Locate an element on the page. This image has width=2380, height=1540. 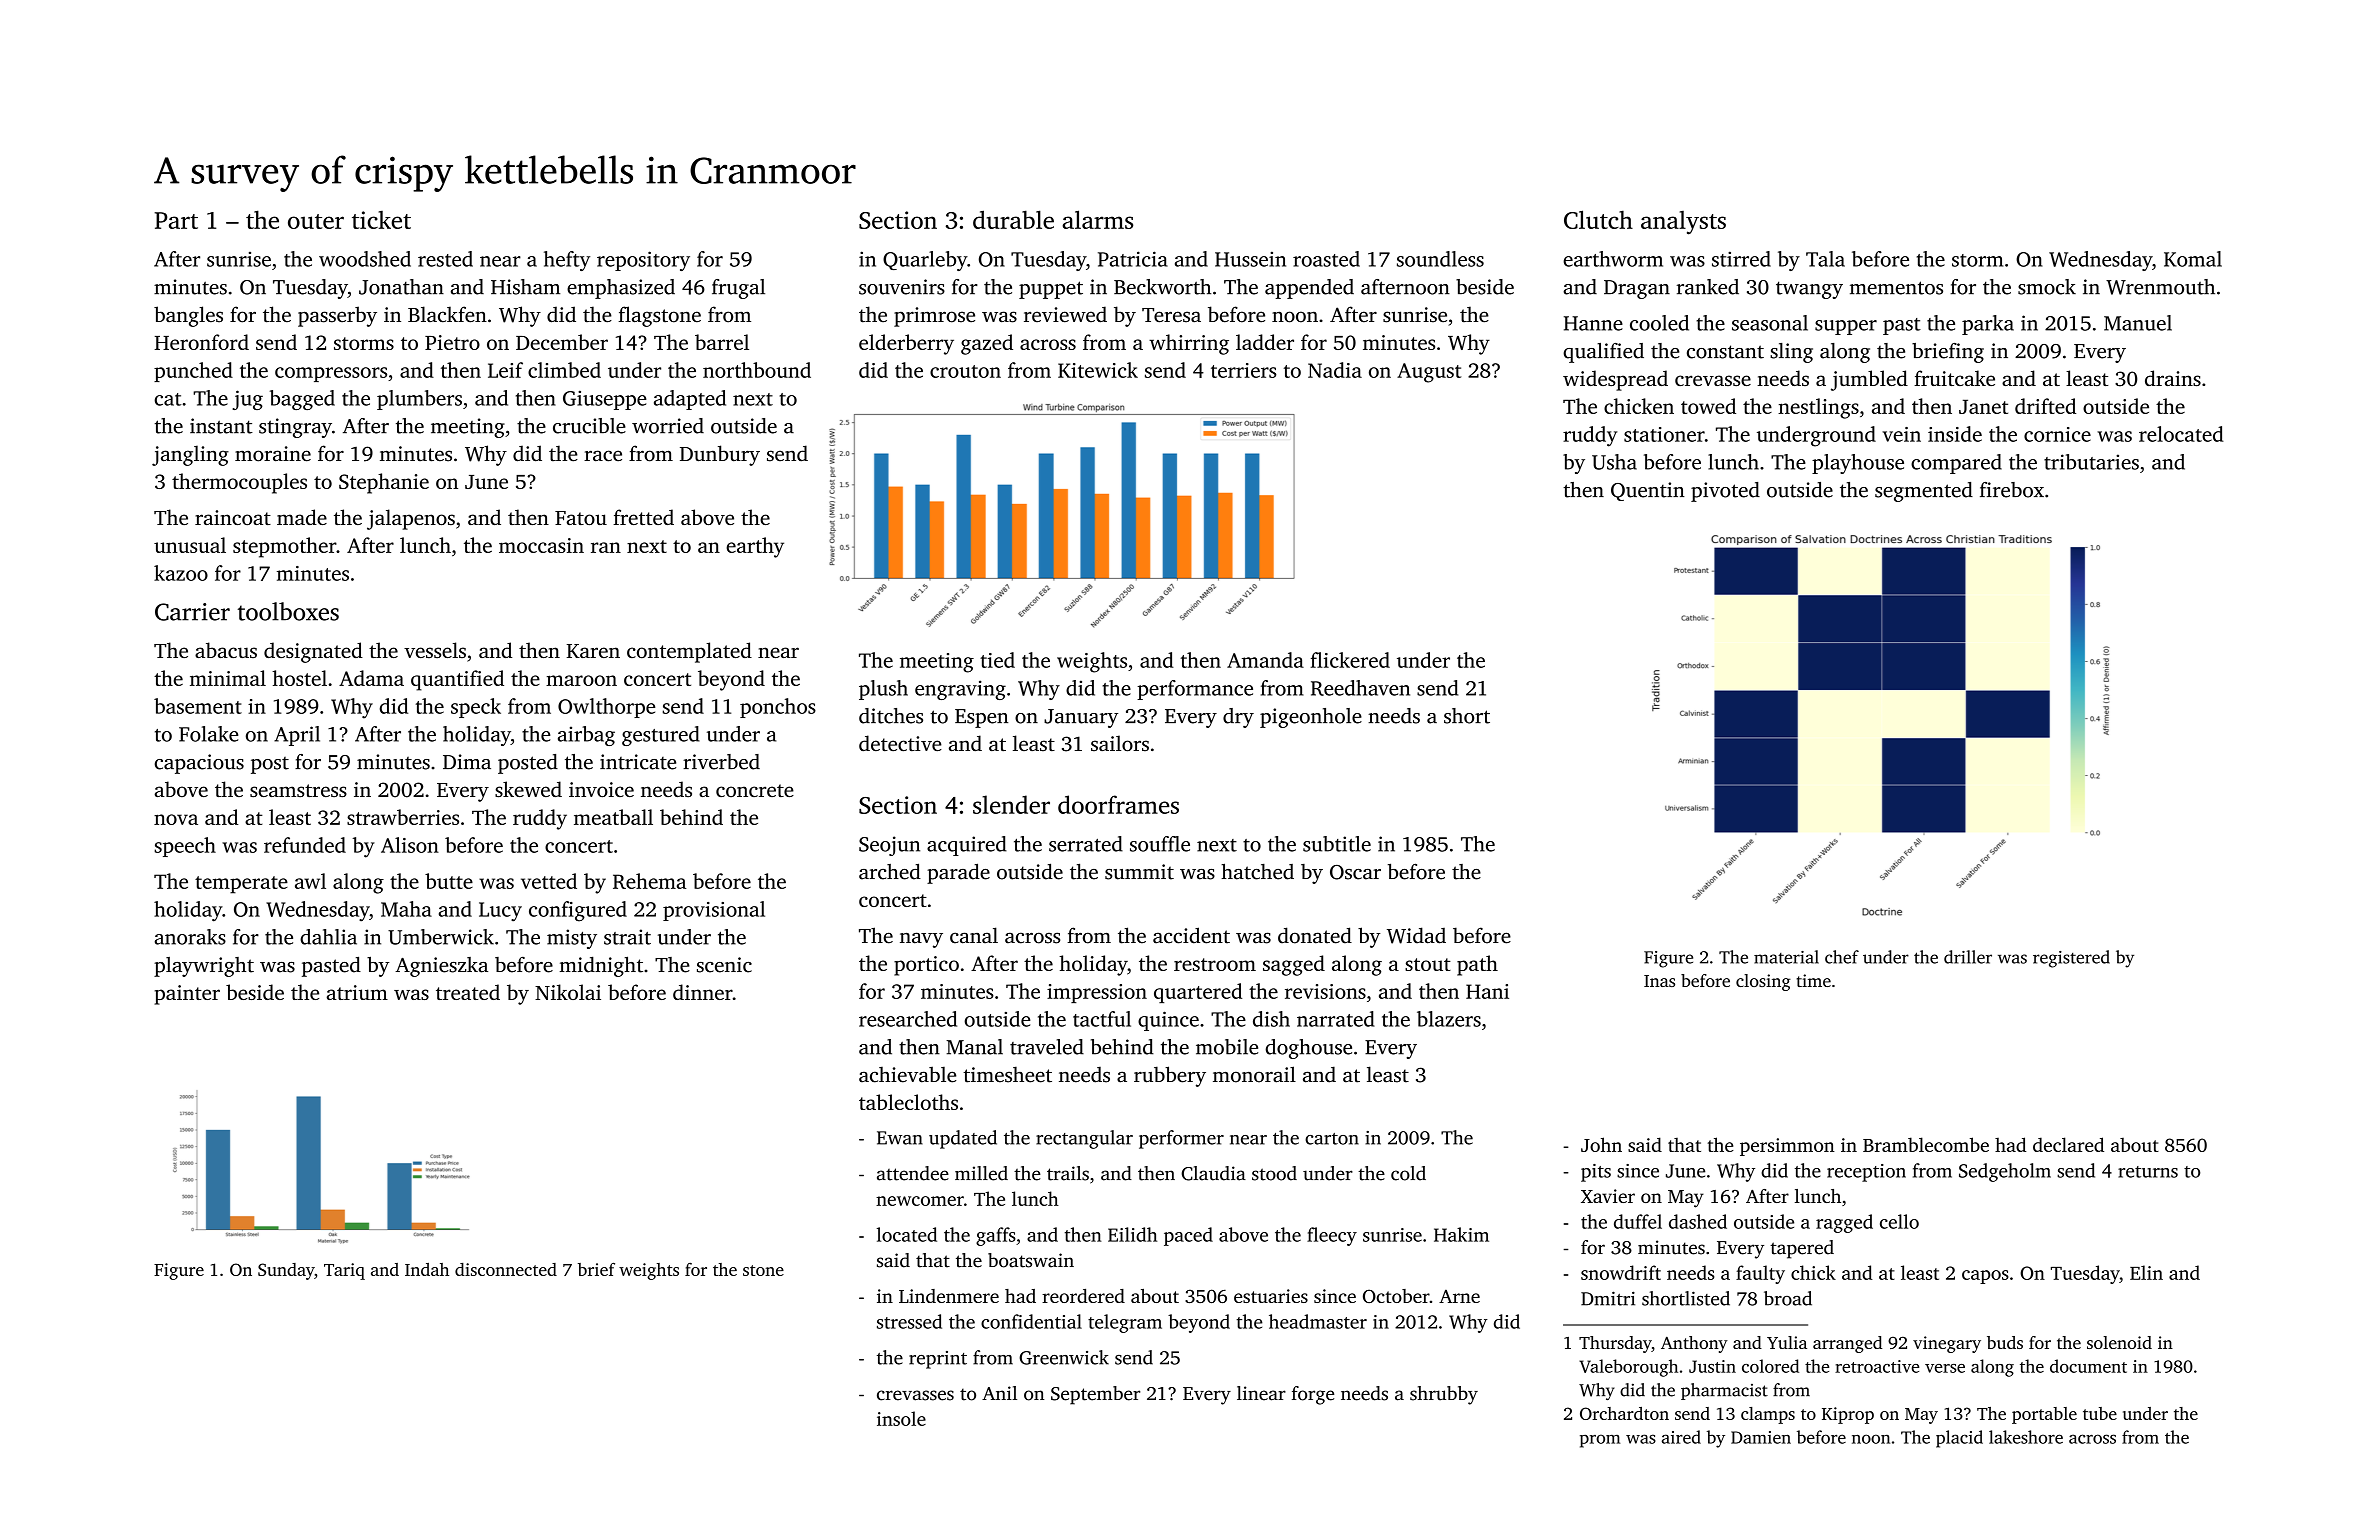
speck is located at coordinates (476, 708).
